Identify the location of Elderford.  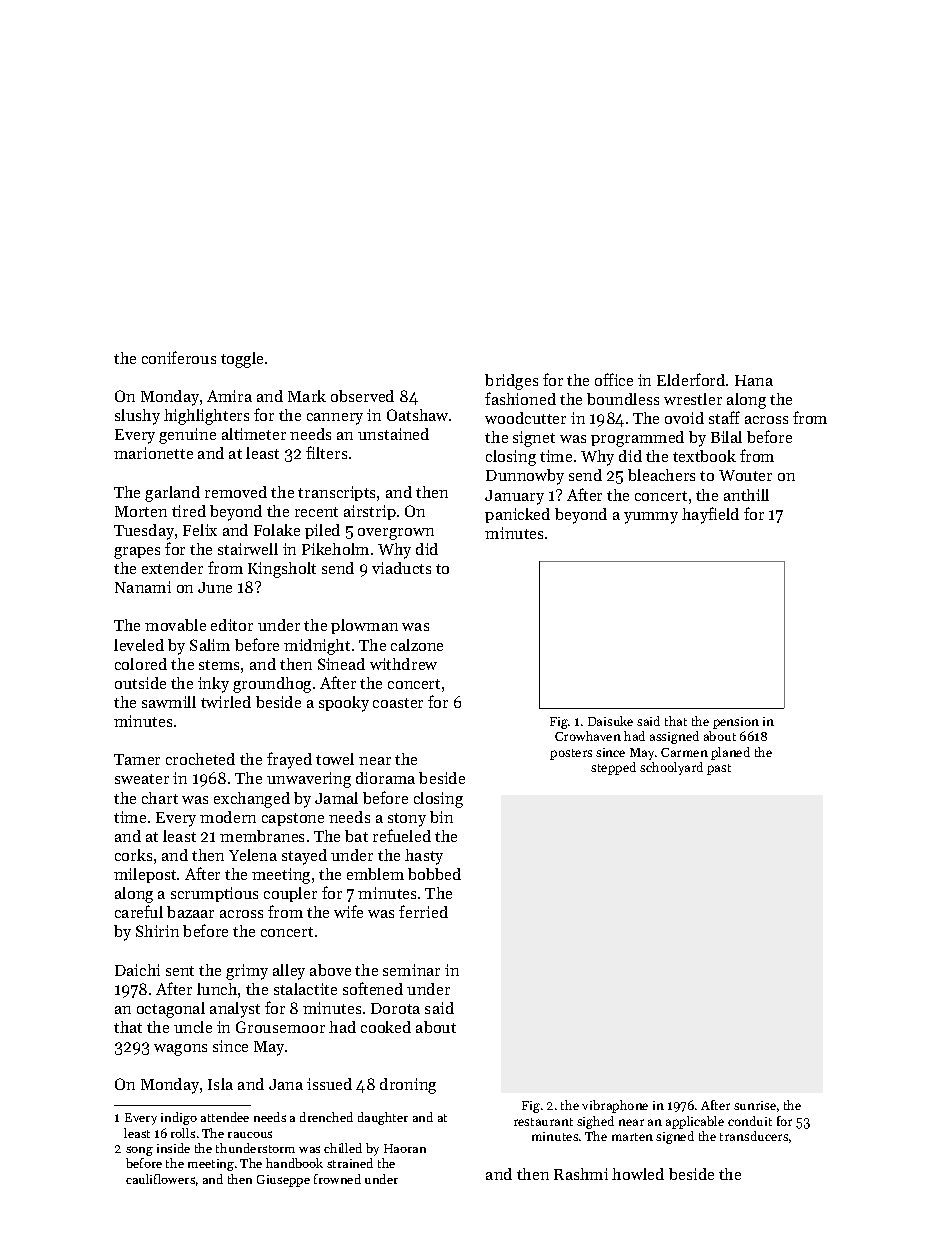
(691, 379).
